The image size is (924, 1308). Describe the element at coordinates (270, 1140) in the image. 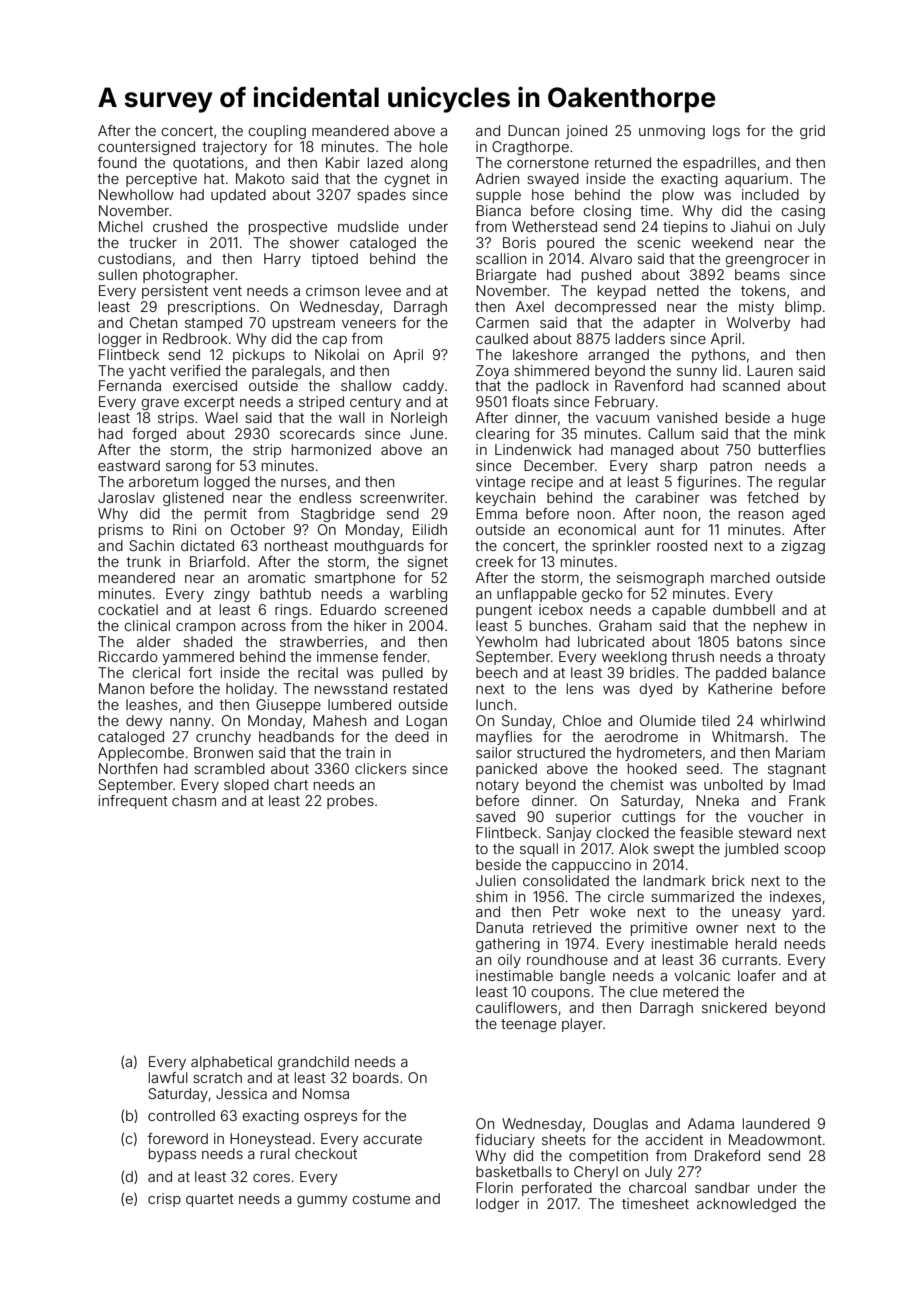

I see `Honeystead` at that location.
